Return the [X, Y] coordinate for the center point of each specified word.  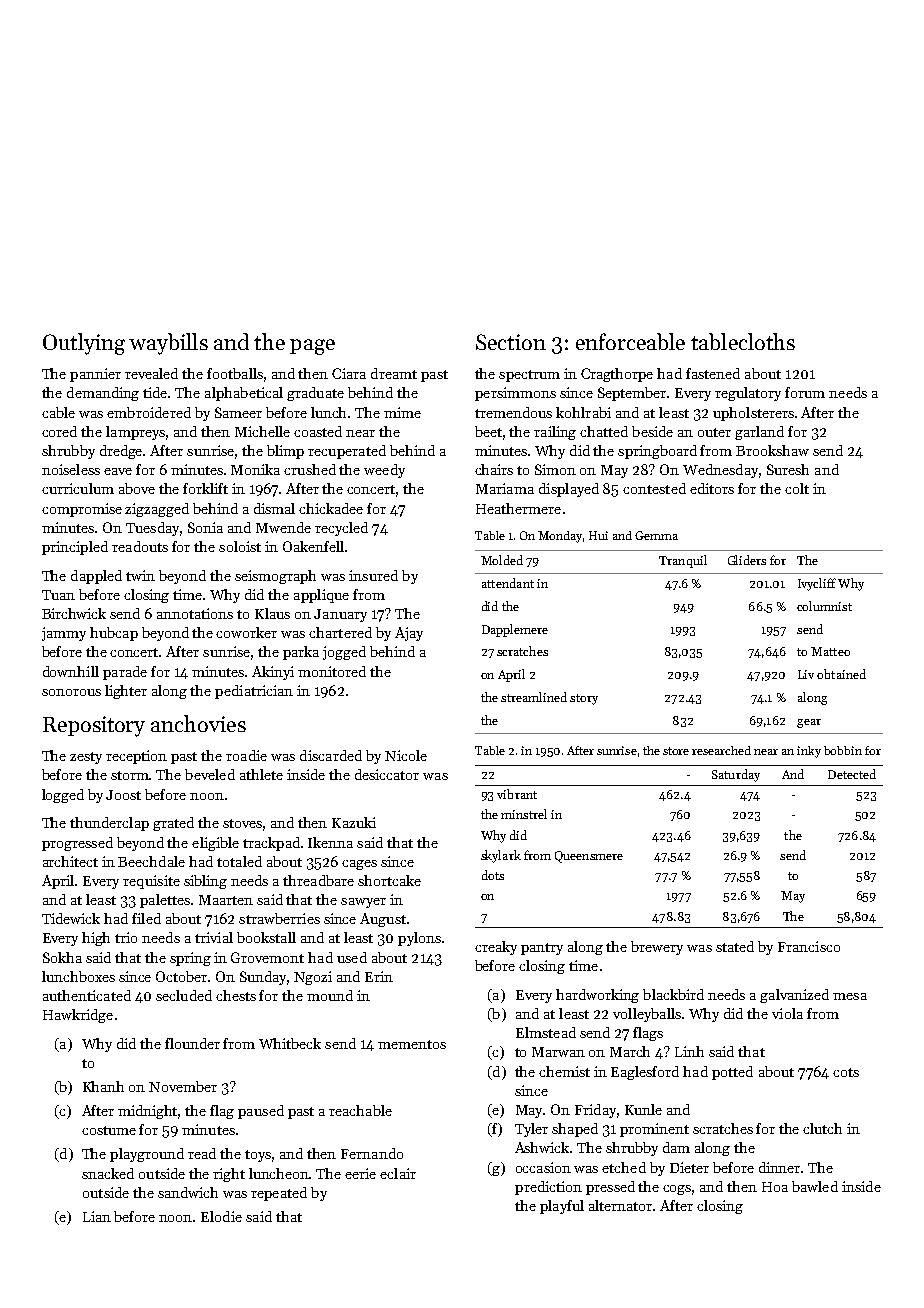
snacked [108, 1173]
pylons [419, 939]
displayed [569, 490]
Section [511, 342]
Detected [852, 774]
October [182, 976]
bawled [815, 1186]
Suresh [788, 469]
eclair [398, 1173]
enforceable [630, 341]
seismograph [275, 577]
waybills [168, 344]
